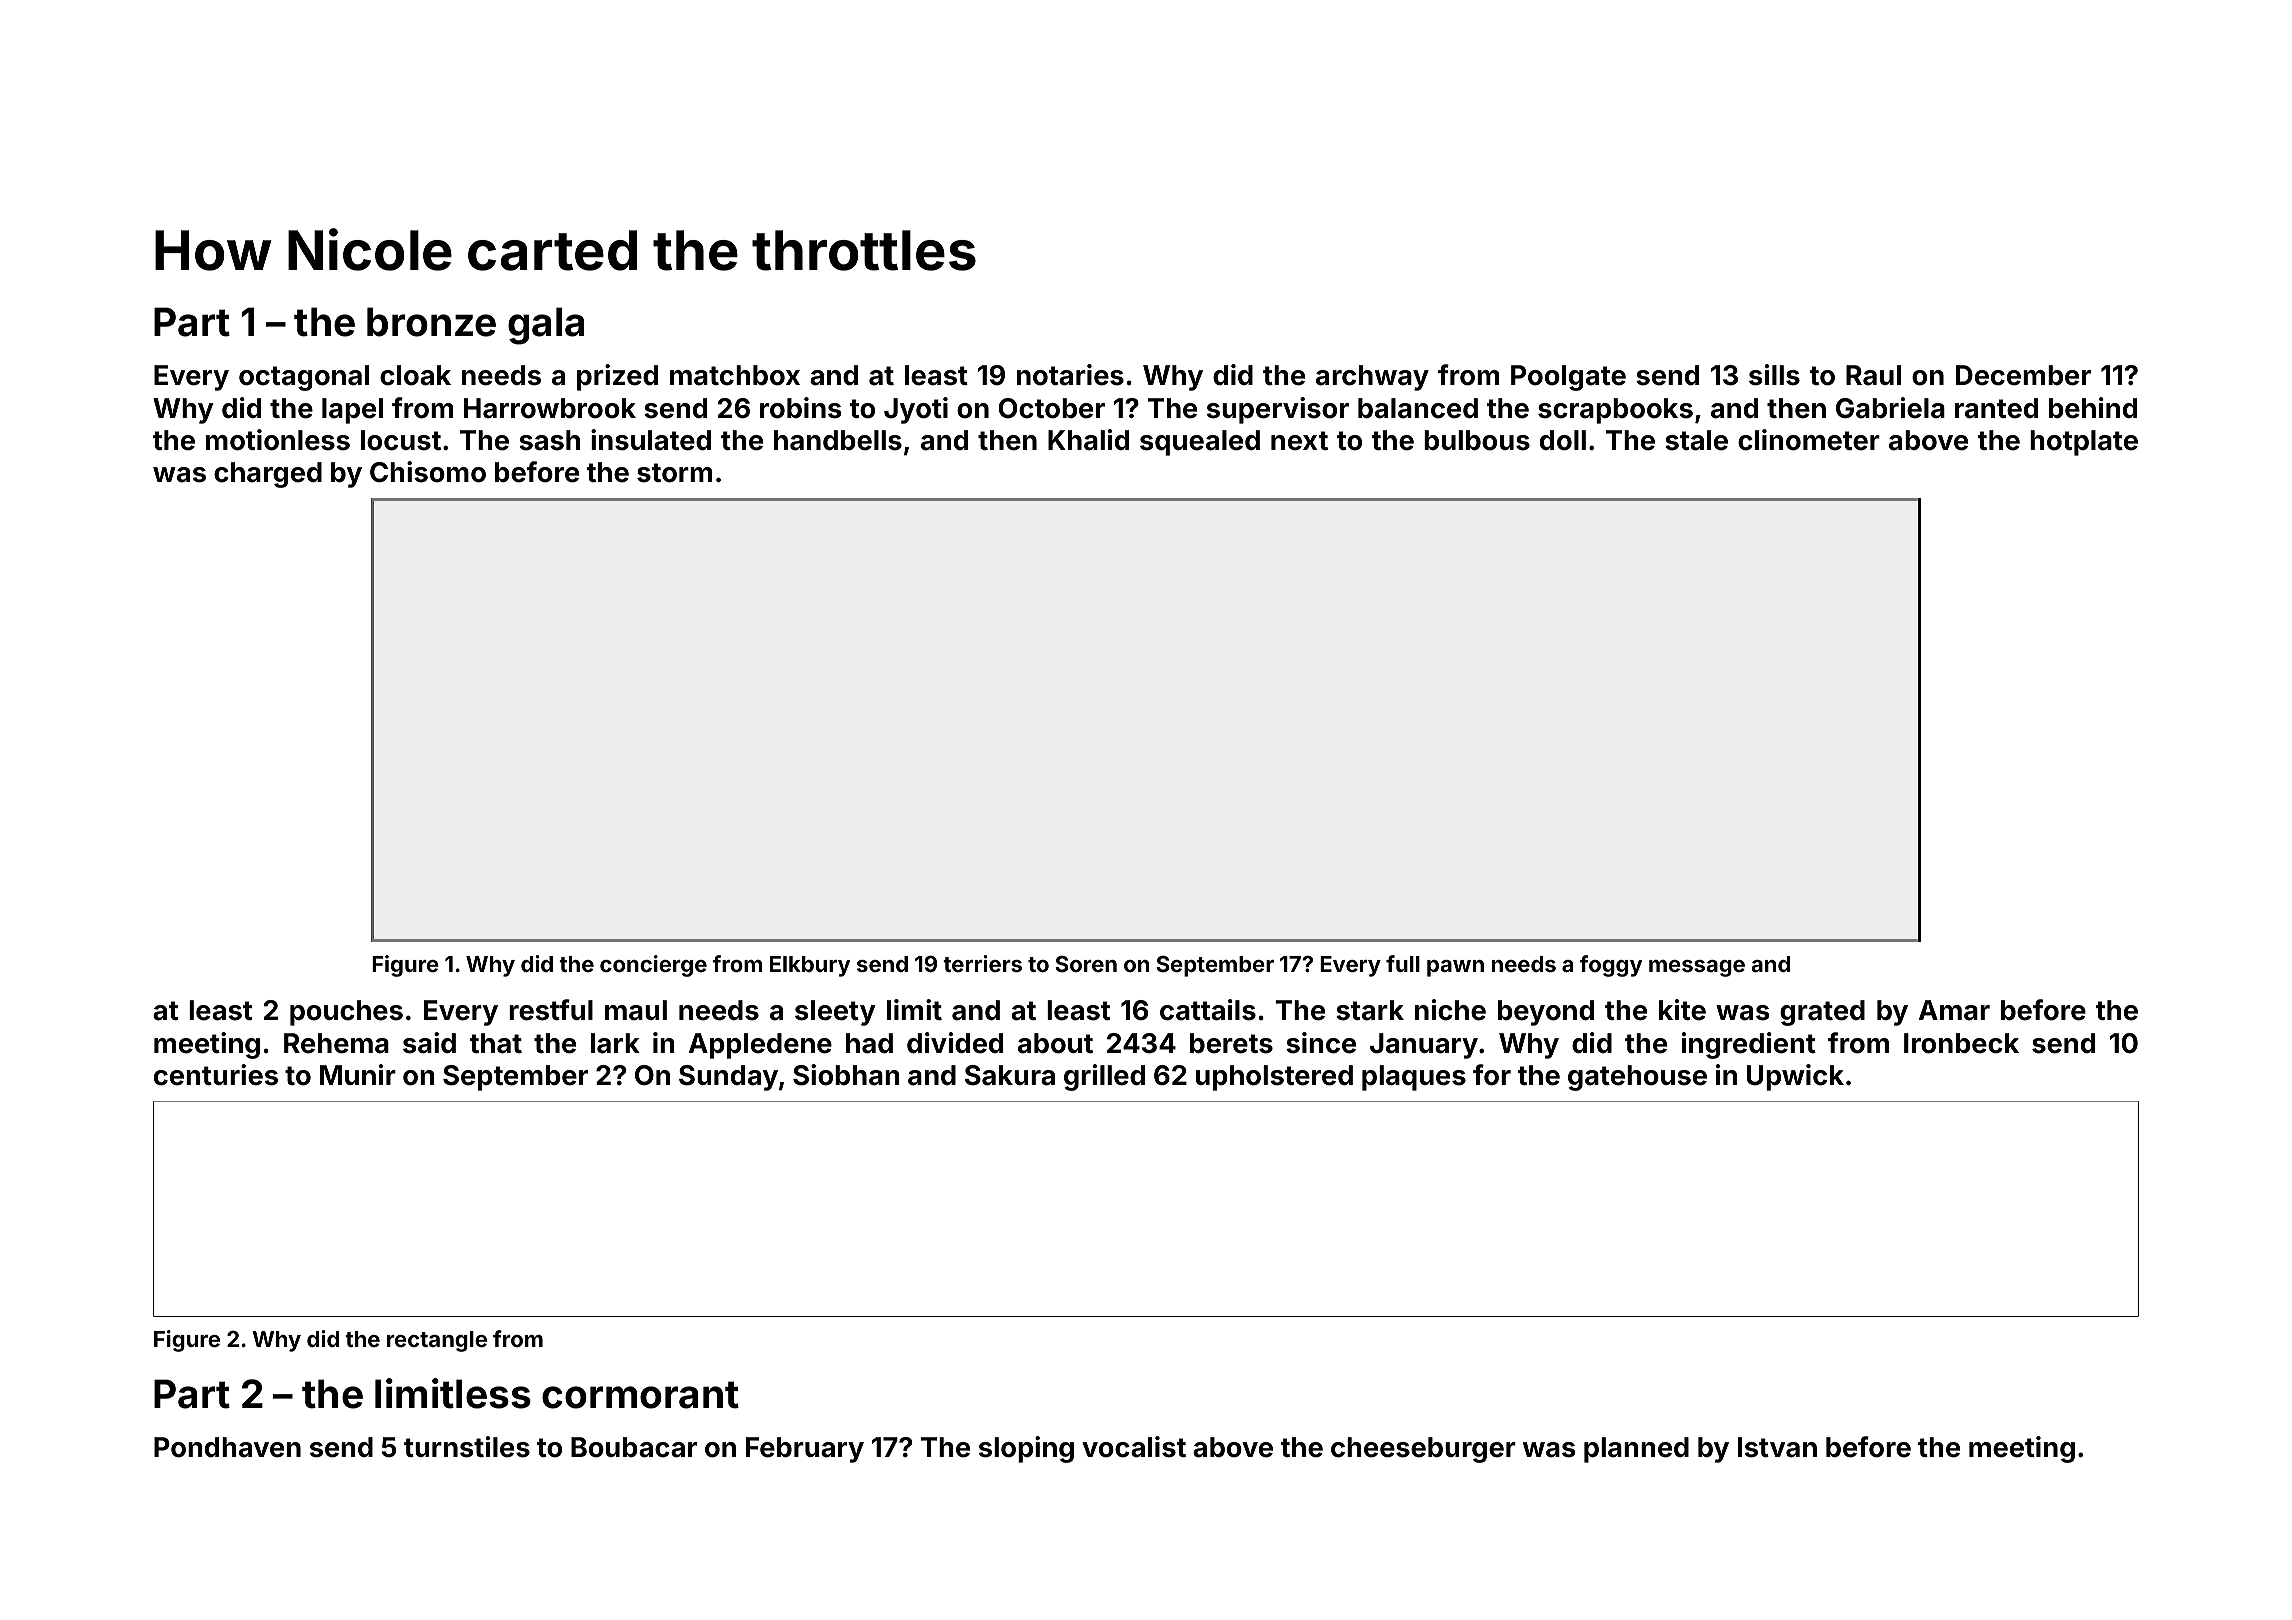  Describe the element at coordinates (674, 473) in the screenshot. I see `storm` at that location.
